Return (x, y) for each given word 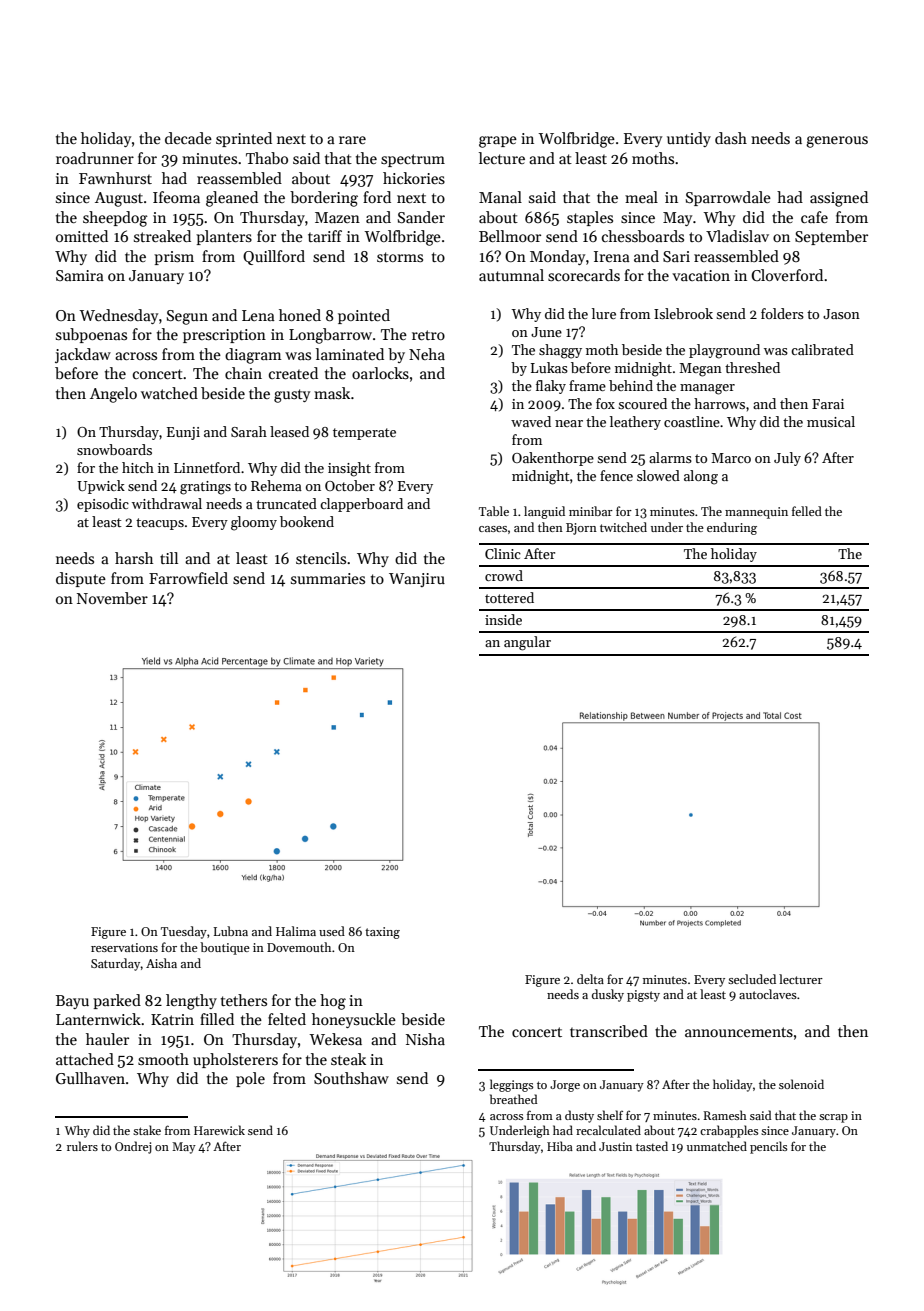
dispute (81, 579)
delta (590, 979)
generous (837, 142)
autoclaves (768, 994)
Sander (421, 217)
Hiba (560, 1146)
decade (188, 138)
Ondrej (133, 1147)
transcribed (609, 1031)
